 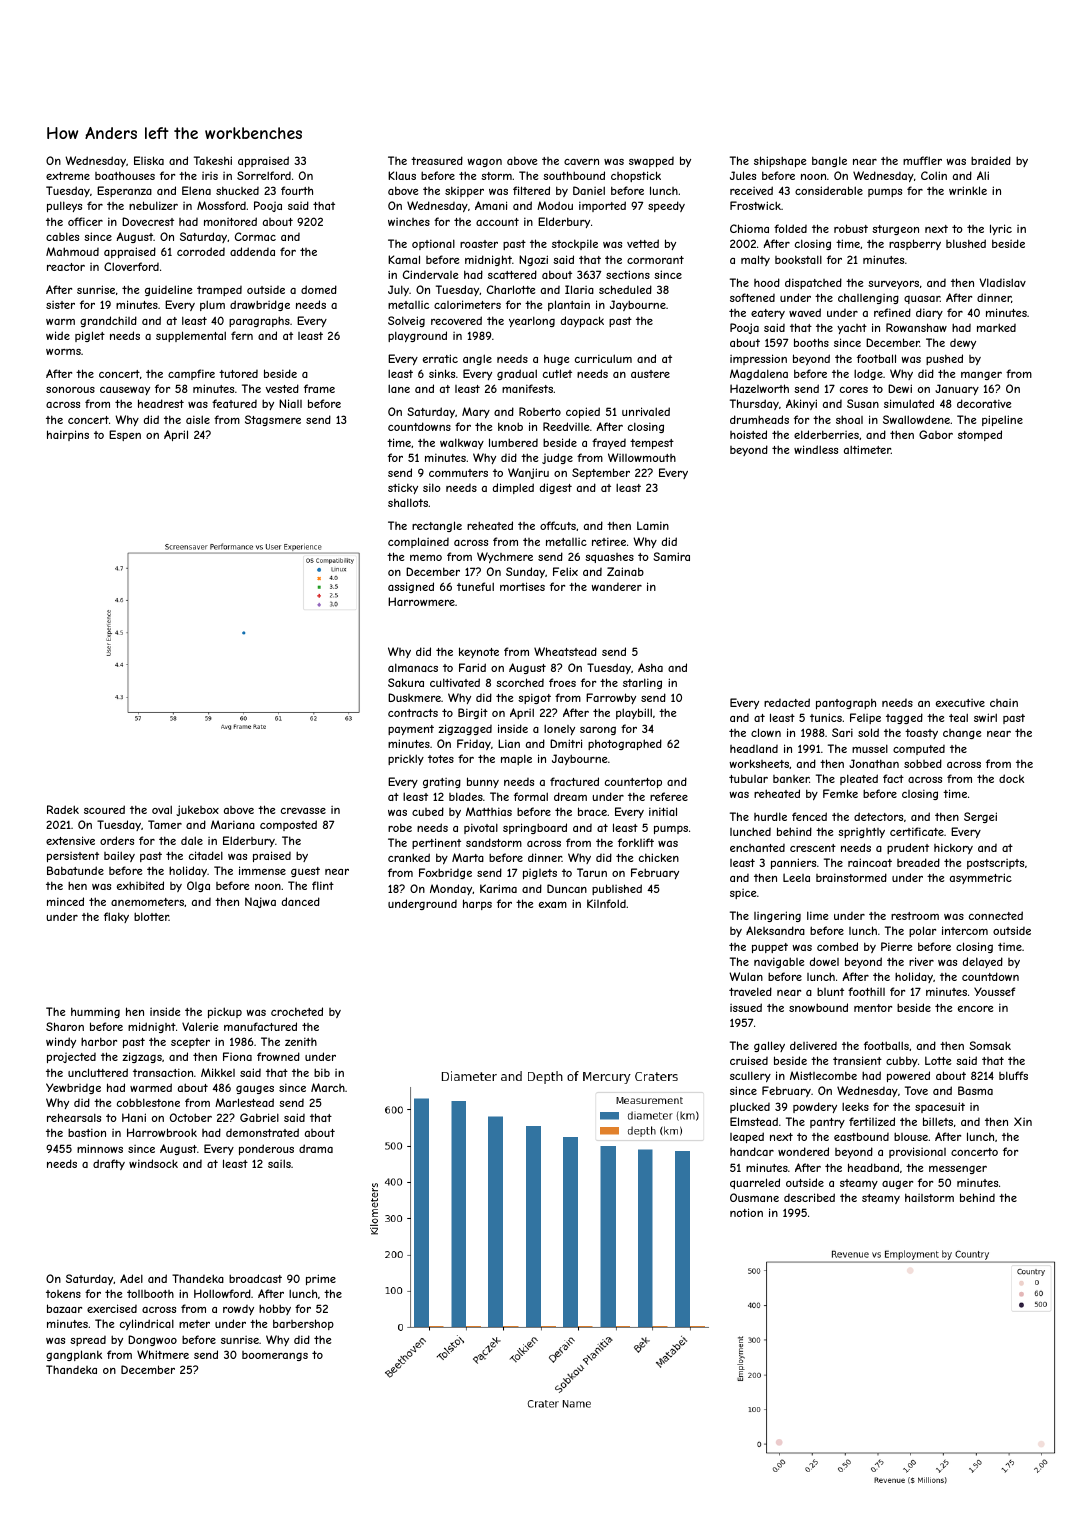 What do you see at coordinates (406, 682) in the image?
I see `Sakura` at bounding box center [406, 682].
